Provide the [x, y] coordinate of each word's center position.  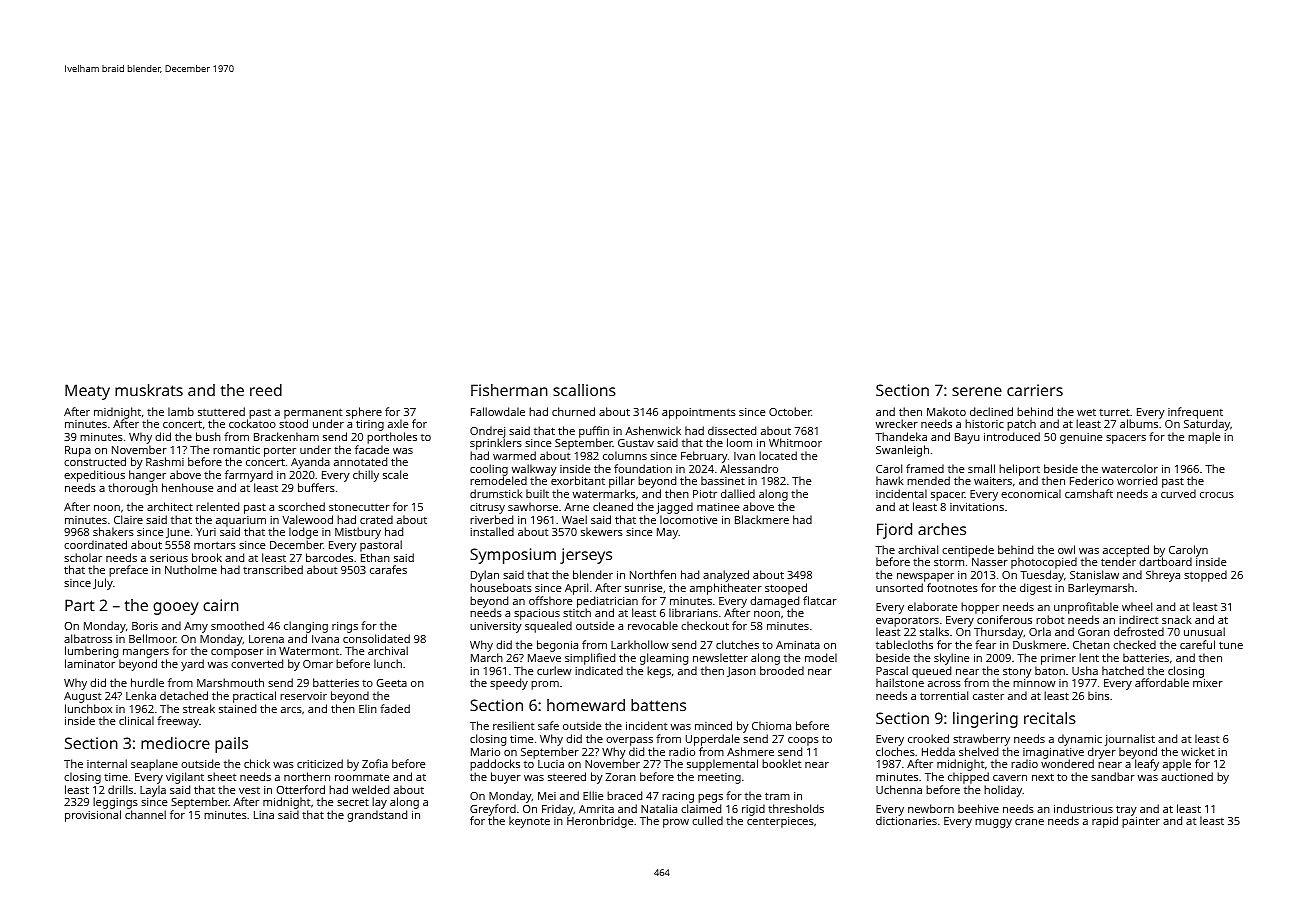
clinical [136, 720]
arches [942, 529]
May [667, 533]
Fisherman [509, 390]
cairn [221, 605]
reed [266, 390]
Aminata [798, 645]
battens [658, 705]
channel [145, 814]
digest [1036, 589]
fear [985, 644]
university [496, 627]
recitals [1050, 718]
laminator [90, 663]
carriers [1035, 390]
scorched [301, 506]
